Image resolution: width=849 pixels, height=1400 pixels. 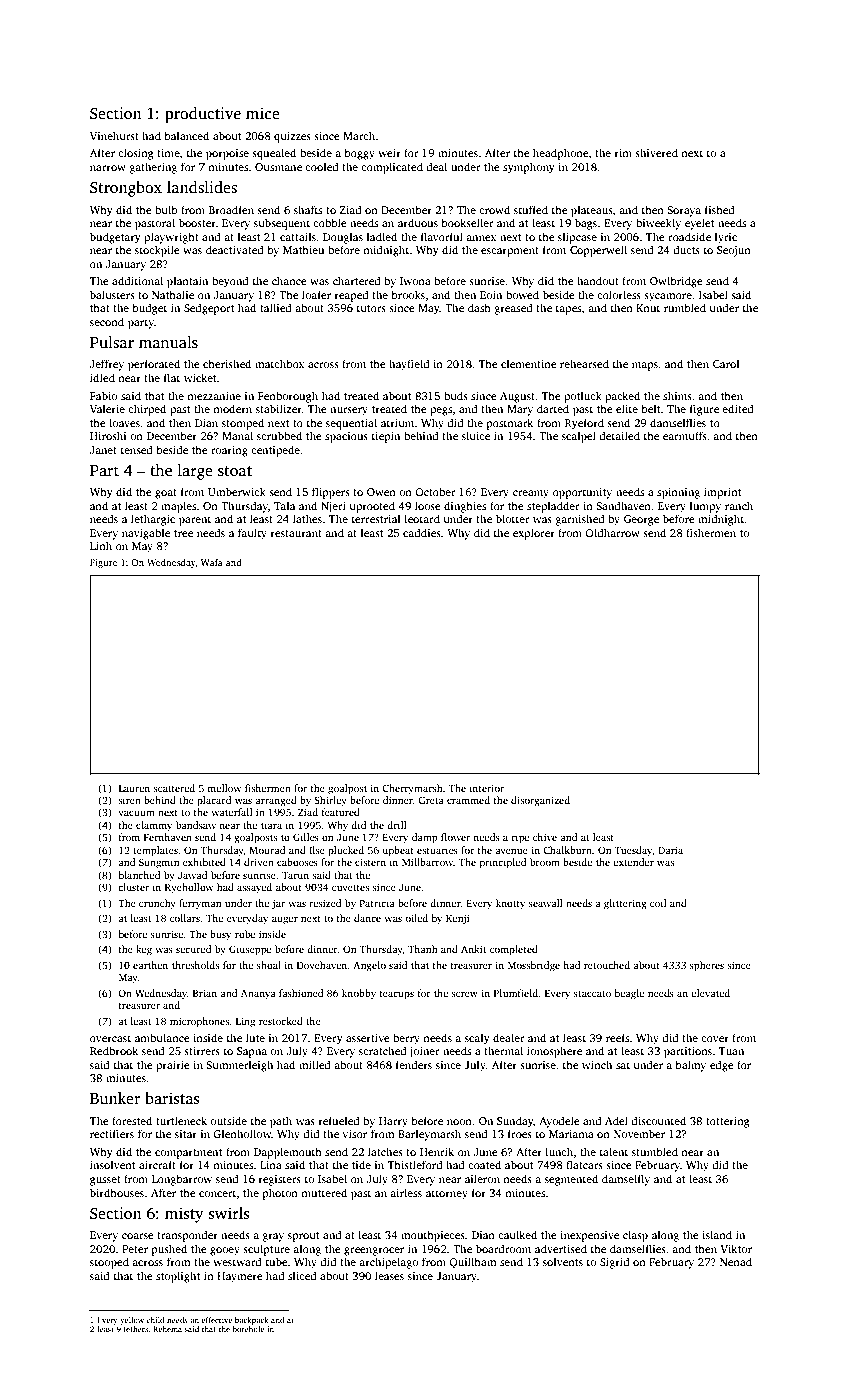 What do you see at coordinates (685, 307) in the screenshot?
I see `rumbled` at bounding box center [685, 307].
